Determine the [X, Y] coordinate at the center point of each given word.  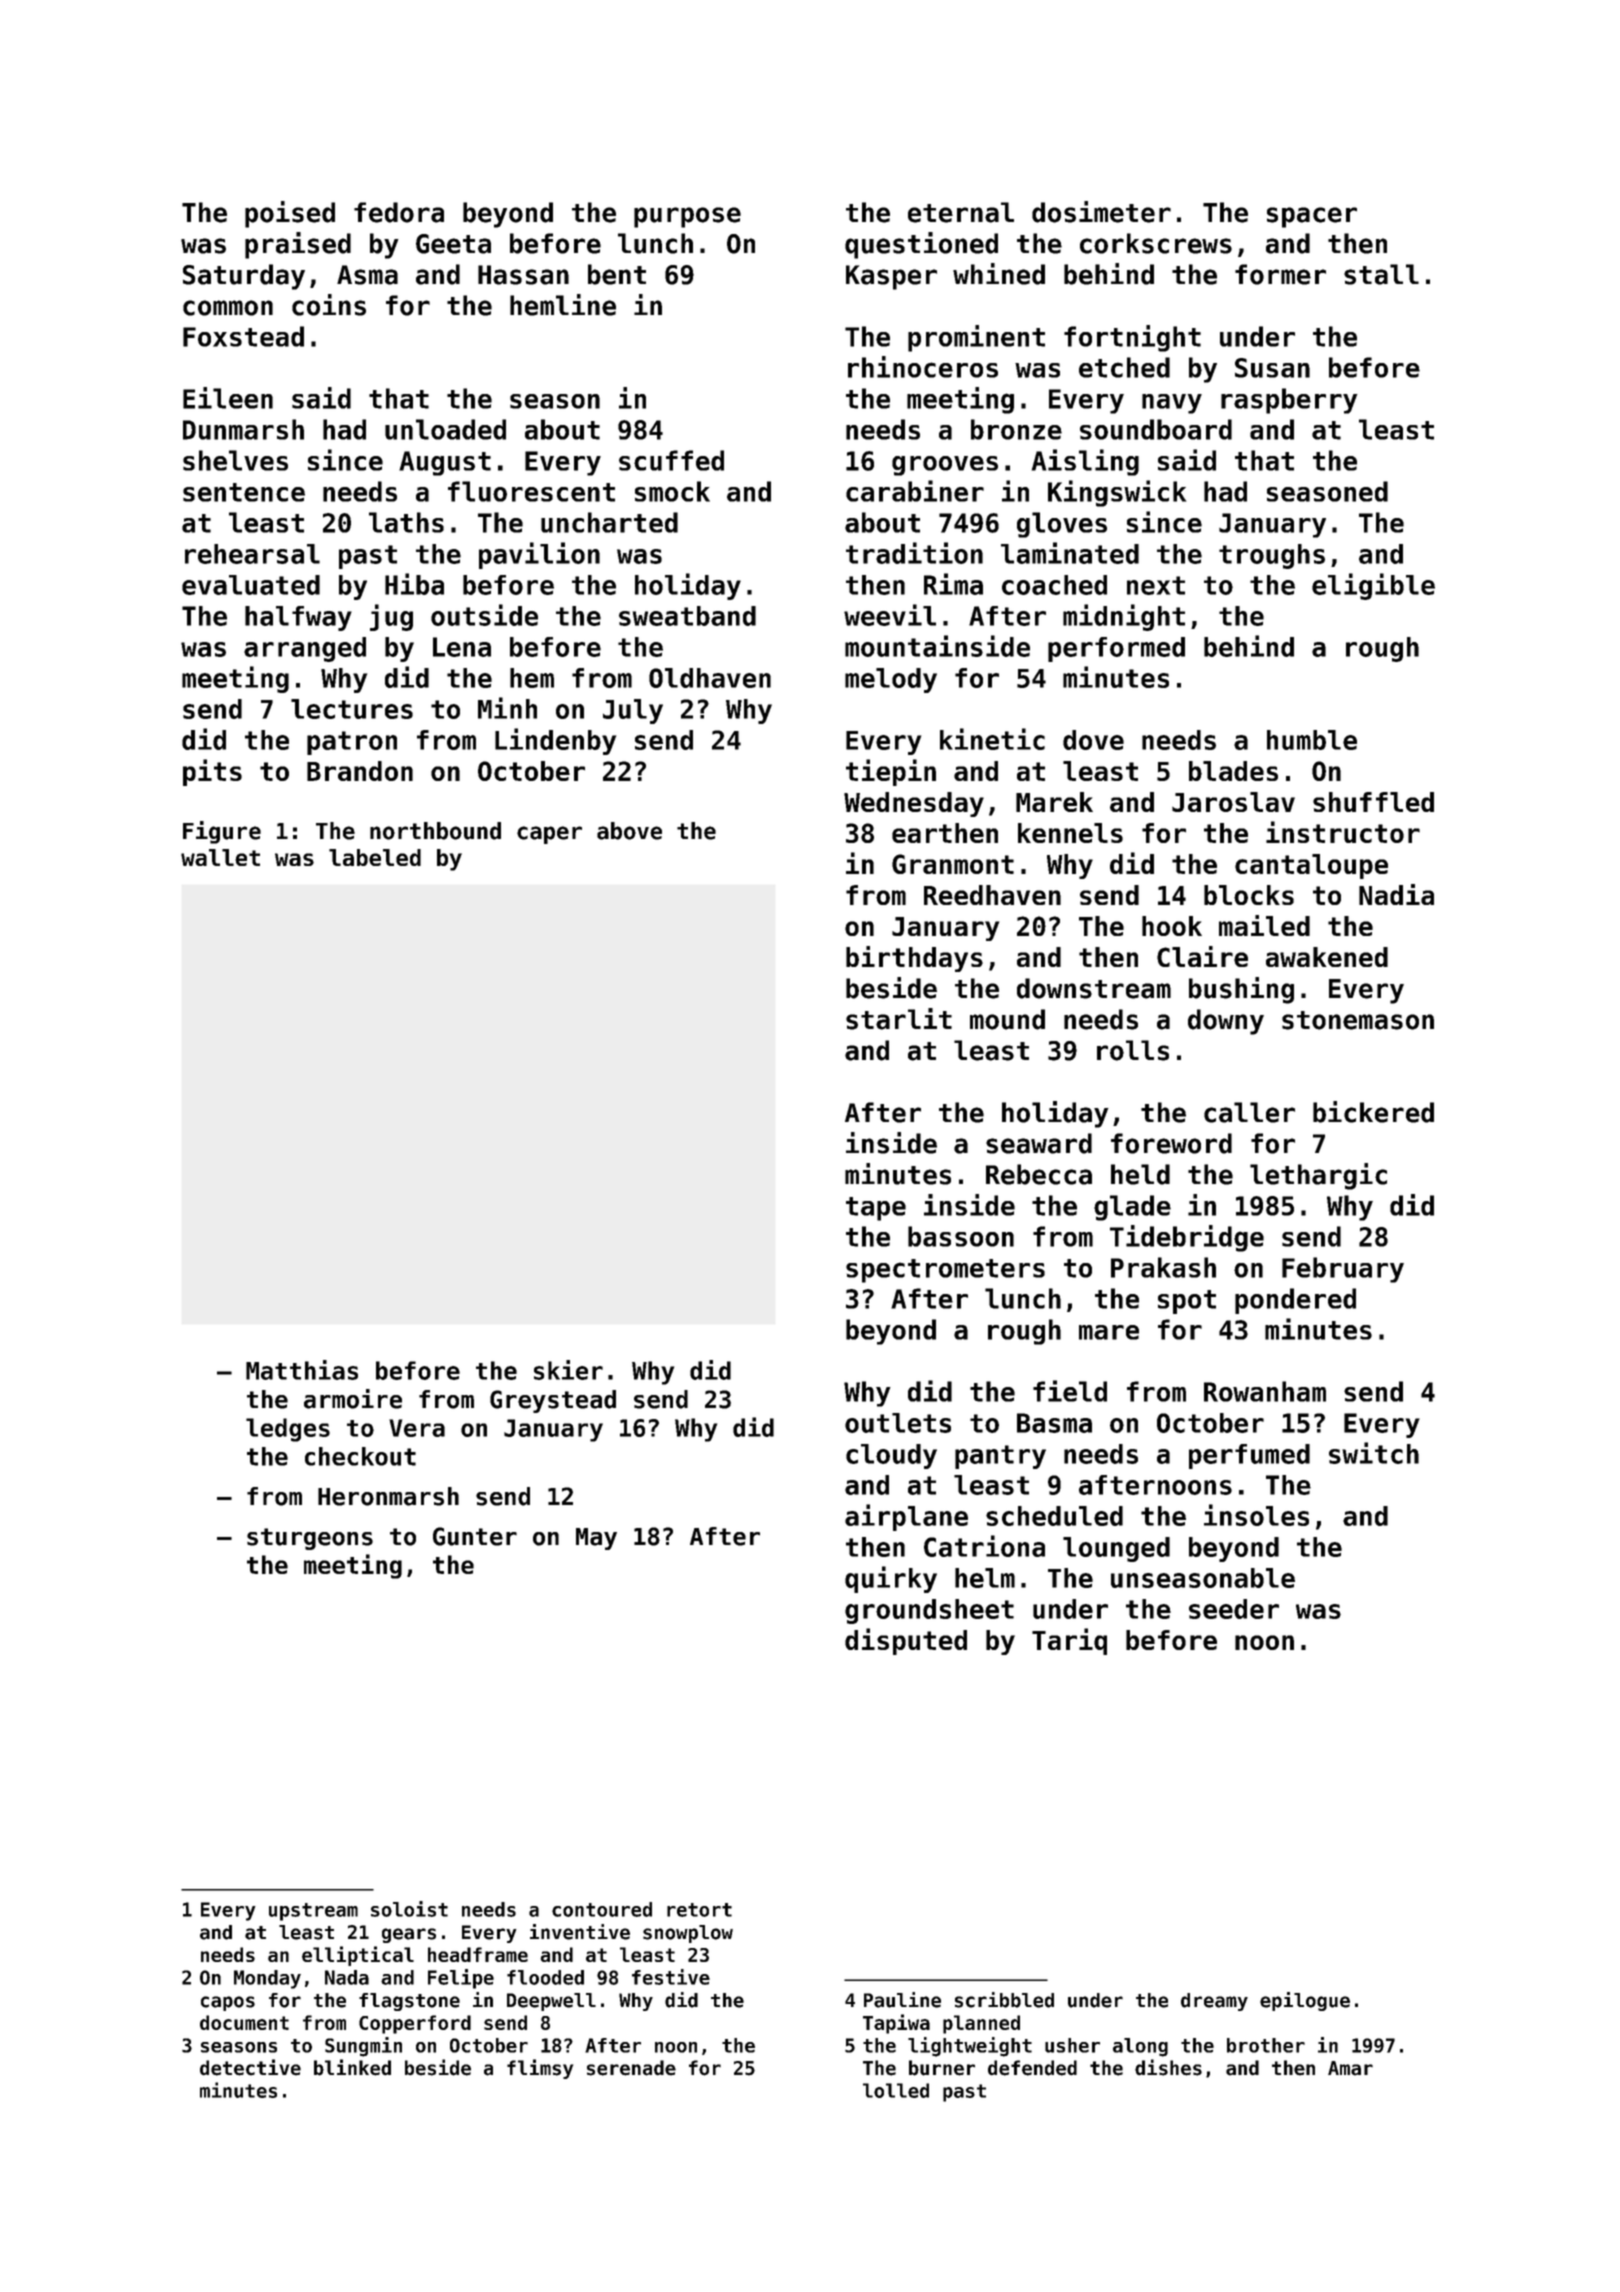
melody [891, 680]
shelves [235, 460]
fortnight [1132, 338]
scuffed [671, 460]
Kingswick [1117, 493]
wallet [220, 857]
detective [250, 2067]
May [596, 1539]
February [1343, 1270]
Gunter [475, 1536]
